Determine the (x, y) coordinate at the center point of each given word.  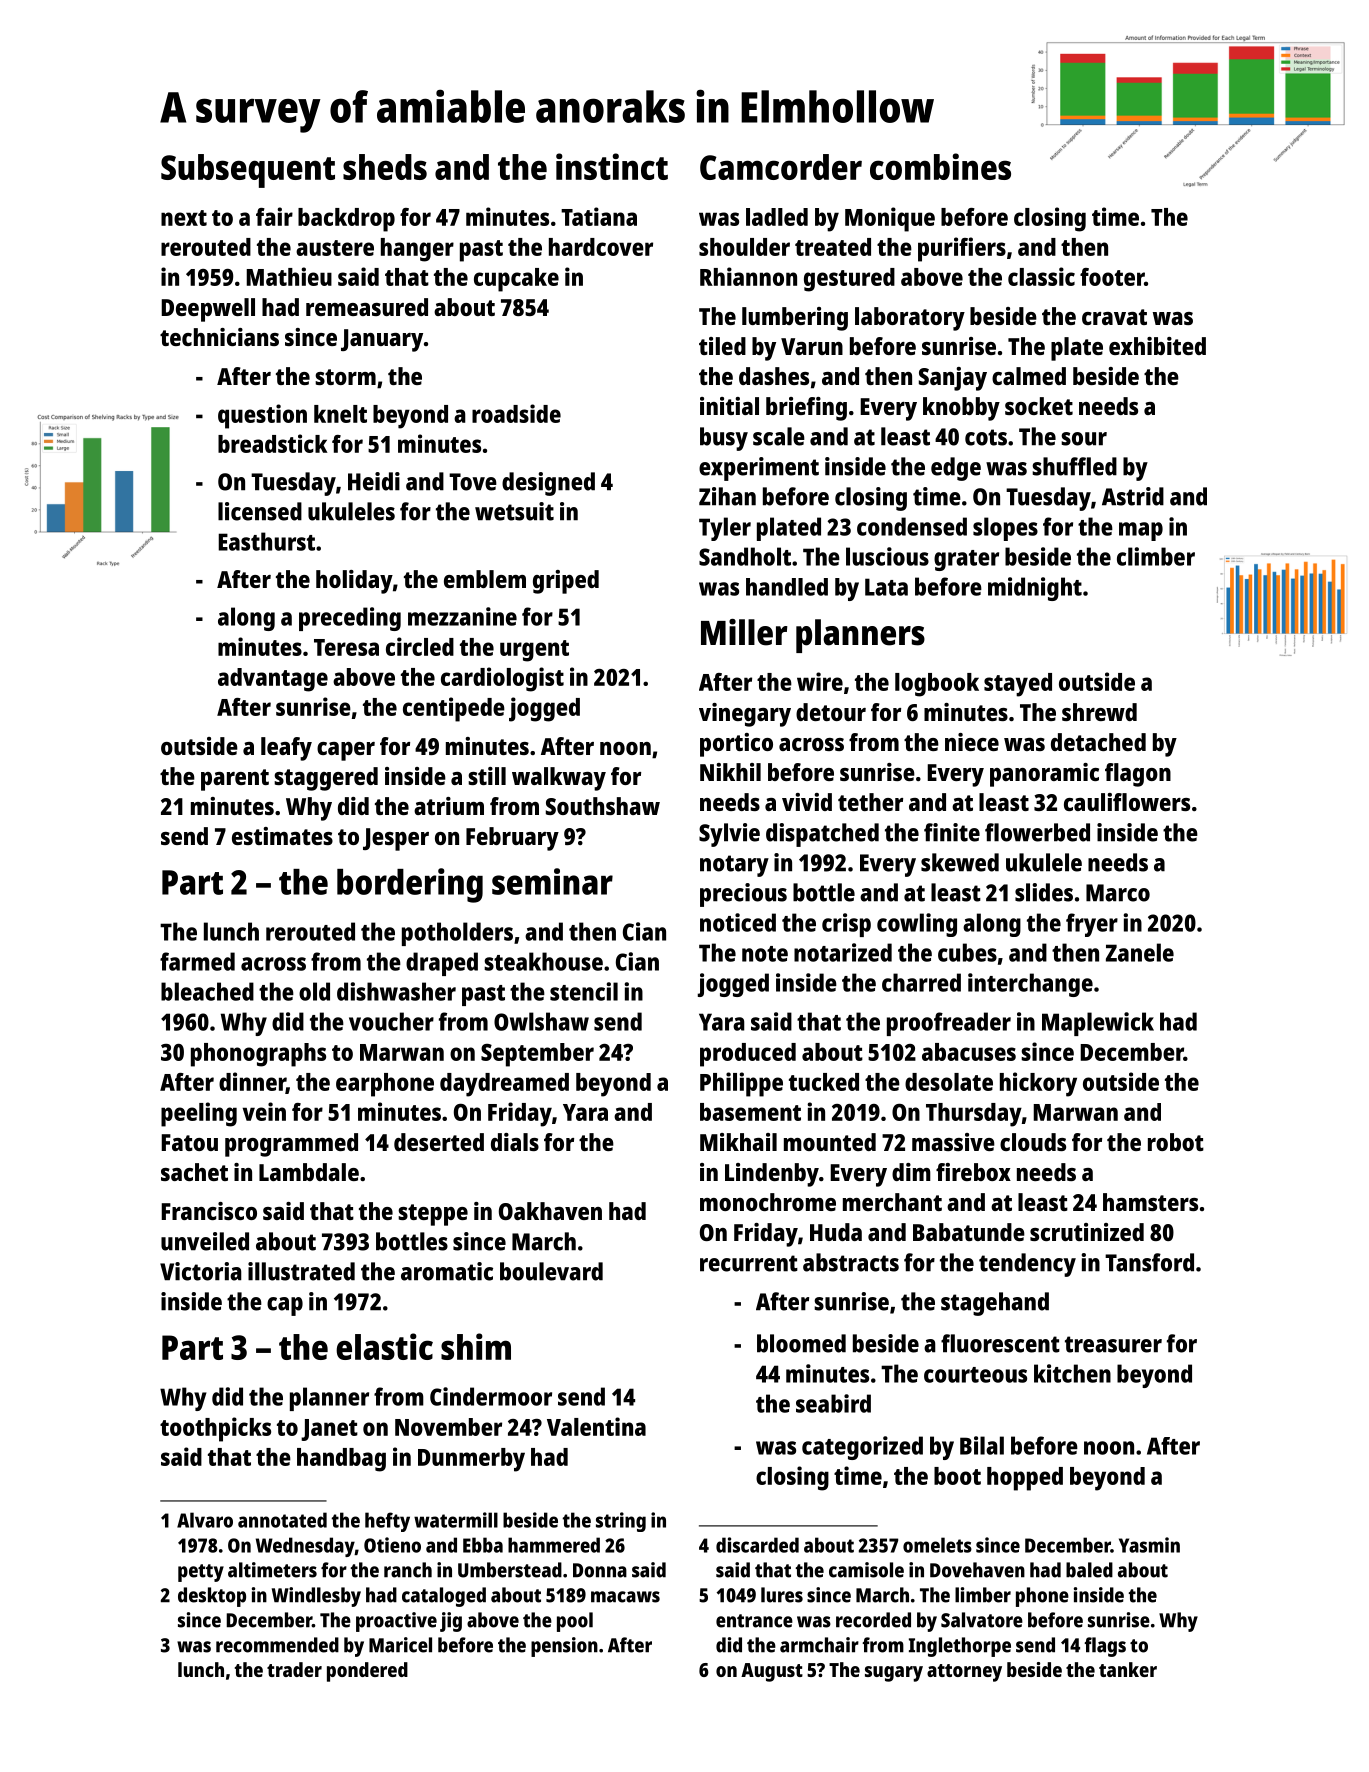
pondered (367, 1672)
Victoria (201, 1271)
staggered (326, 779)
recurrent (749, 1263)
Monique (890, 219)
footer (1112, 277)
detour (831, 712)
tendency (1027, 1265)
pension (564, 1647)
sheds (385, 167)
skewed (960, 862)
